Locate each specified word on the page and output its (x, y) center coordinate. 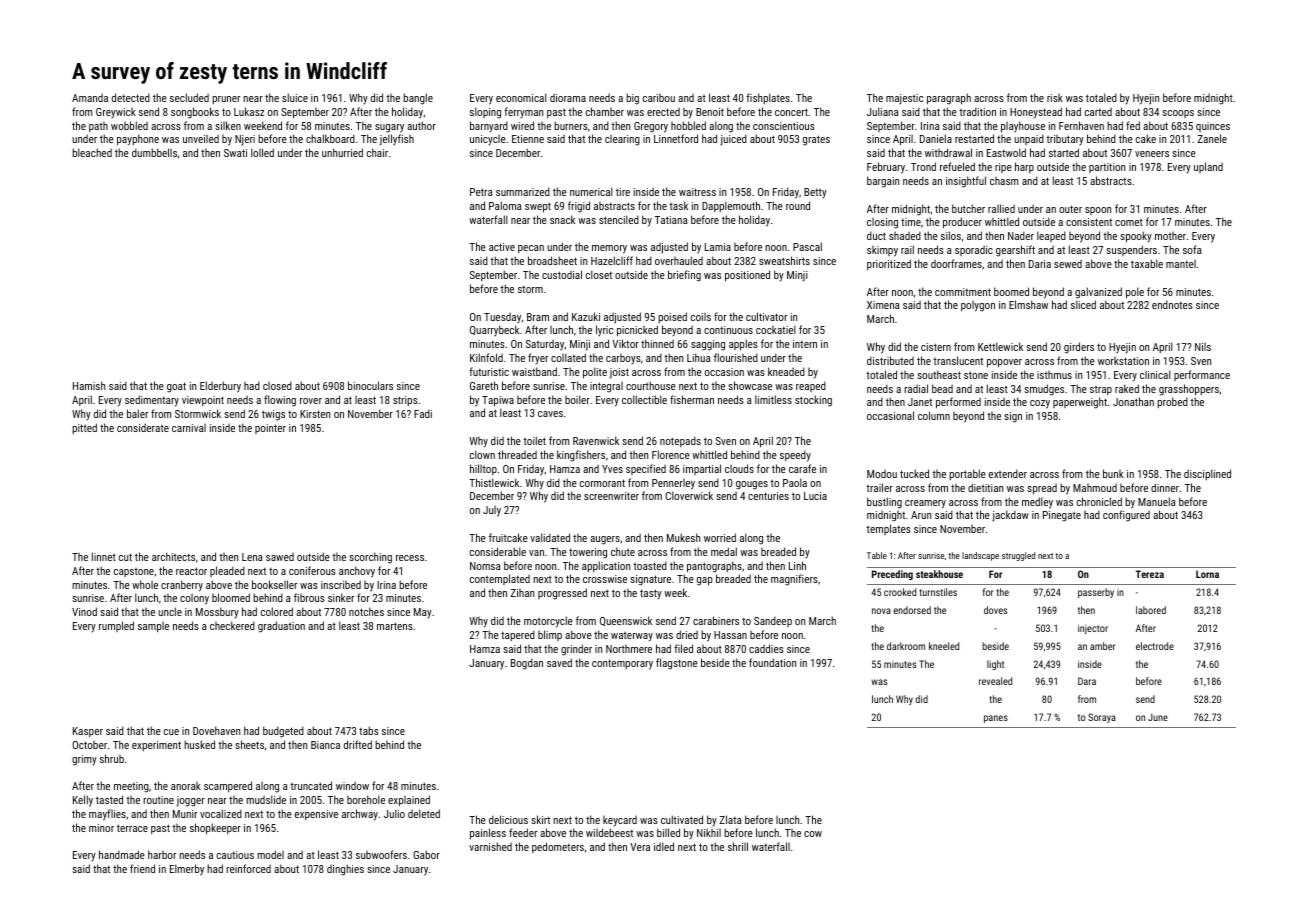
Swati (235, 153)
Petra (481, 192)
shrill (738, 846)
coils (701, 317)
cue (171, 732)
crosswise (605, 579)
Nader (1021, 235)
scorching (370, 558)
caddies (766, 648)
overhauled (679, 260)
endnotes (1172, 304)
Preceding (892, 575)
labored (1151, 610)
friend (142, 868)
